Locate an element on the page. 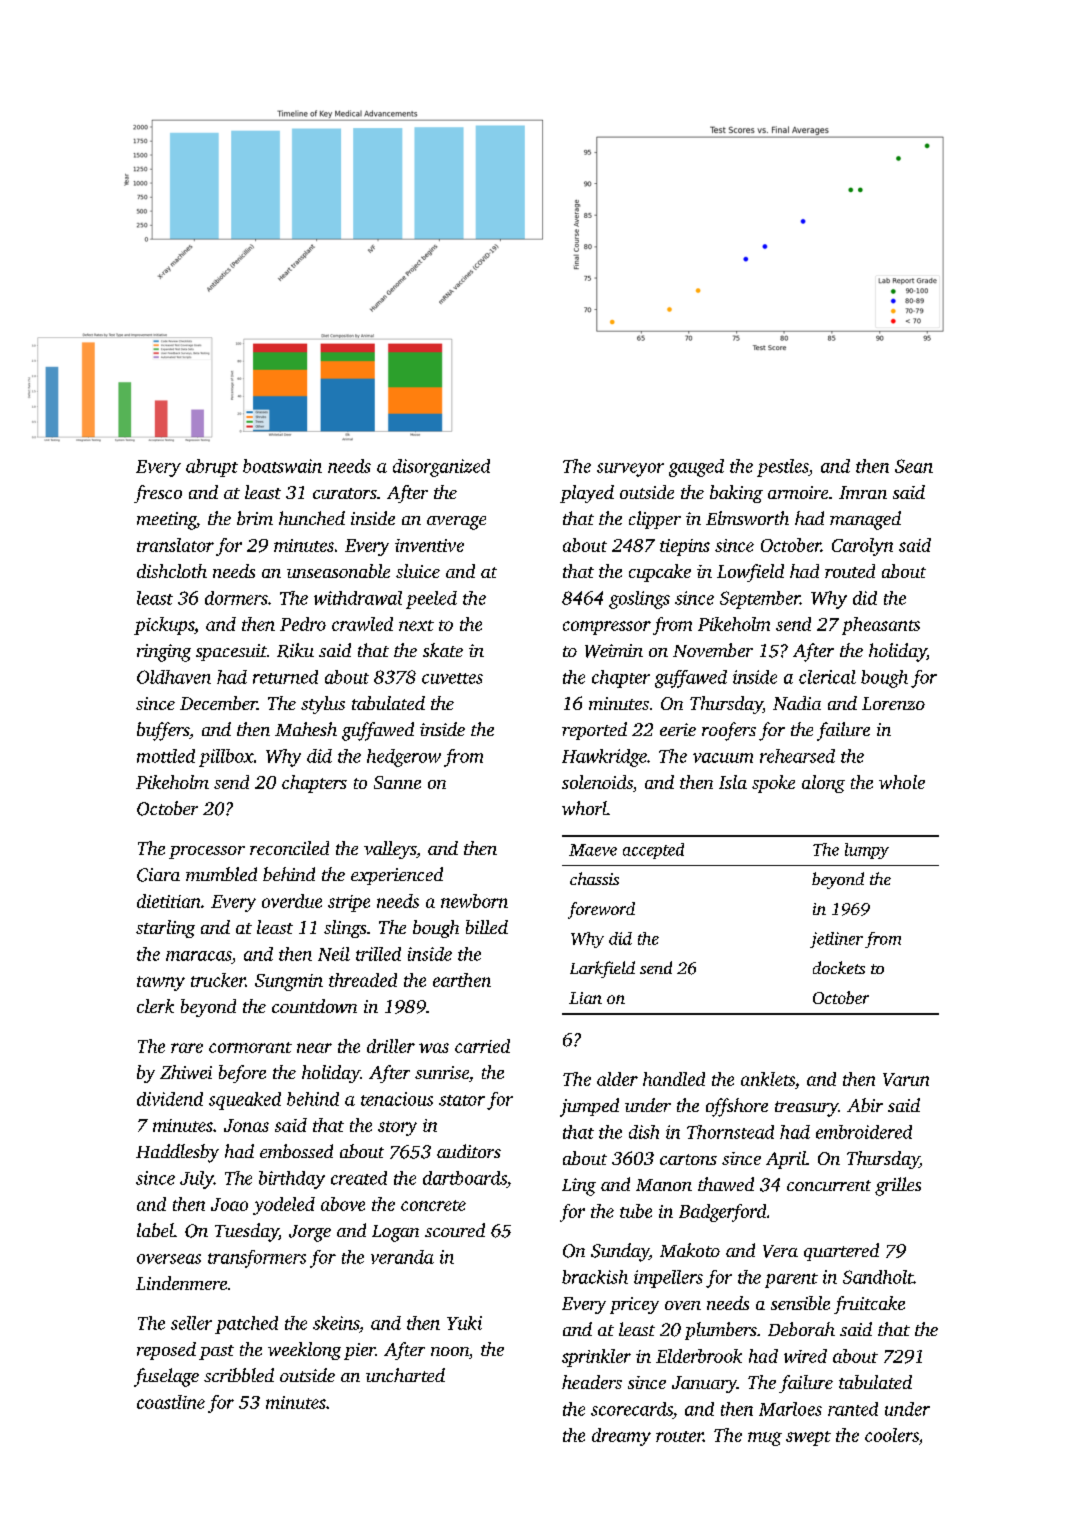 The image size is (1075, 1521). Manon is located at coordinates (664, 1185).
